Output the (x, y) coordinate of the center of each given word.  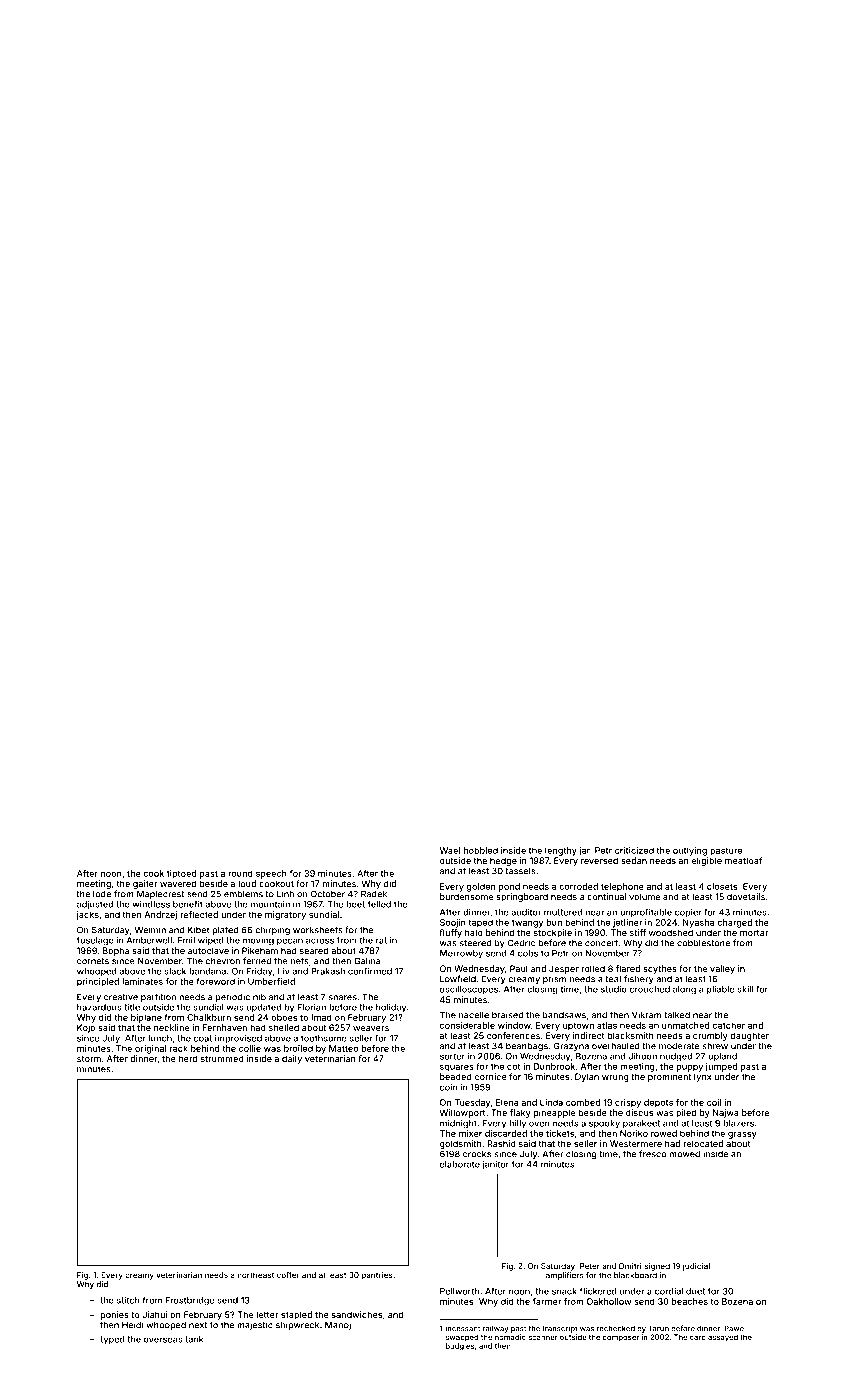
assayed (723, 1338)
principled (98, 982)
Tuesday (472, 1103)
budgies (460, 1347)
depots (658, 1103)
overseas (163, 1340)
